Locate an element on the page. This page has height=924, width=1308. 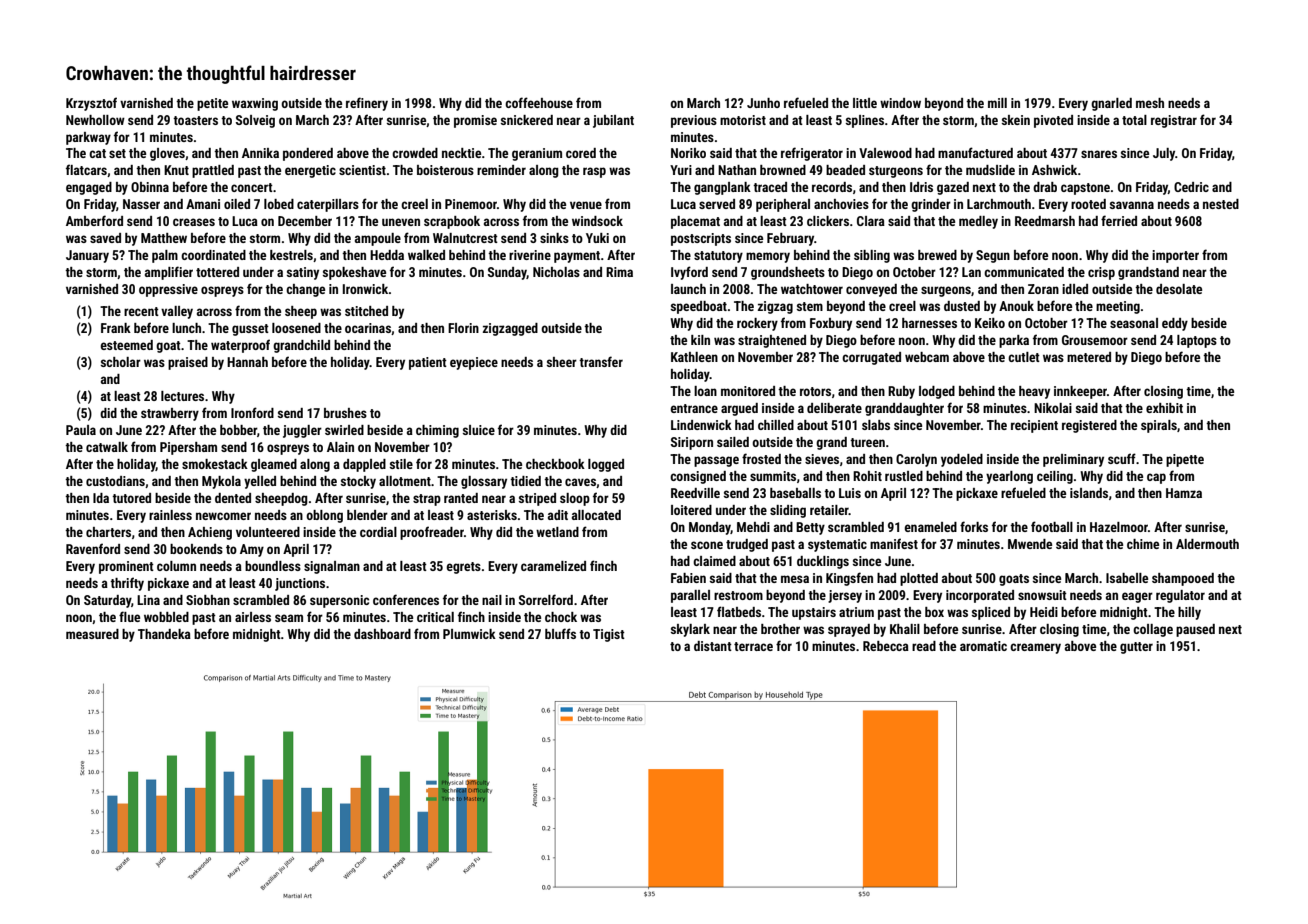
mesh is located at coordinates (1150, 103).
